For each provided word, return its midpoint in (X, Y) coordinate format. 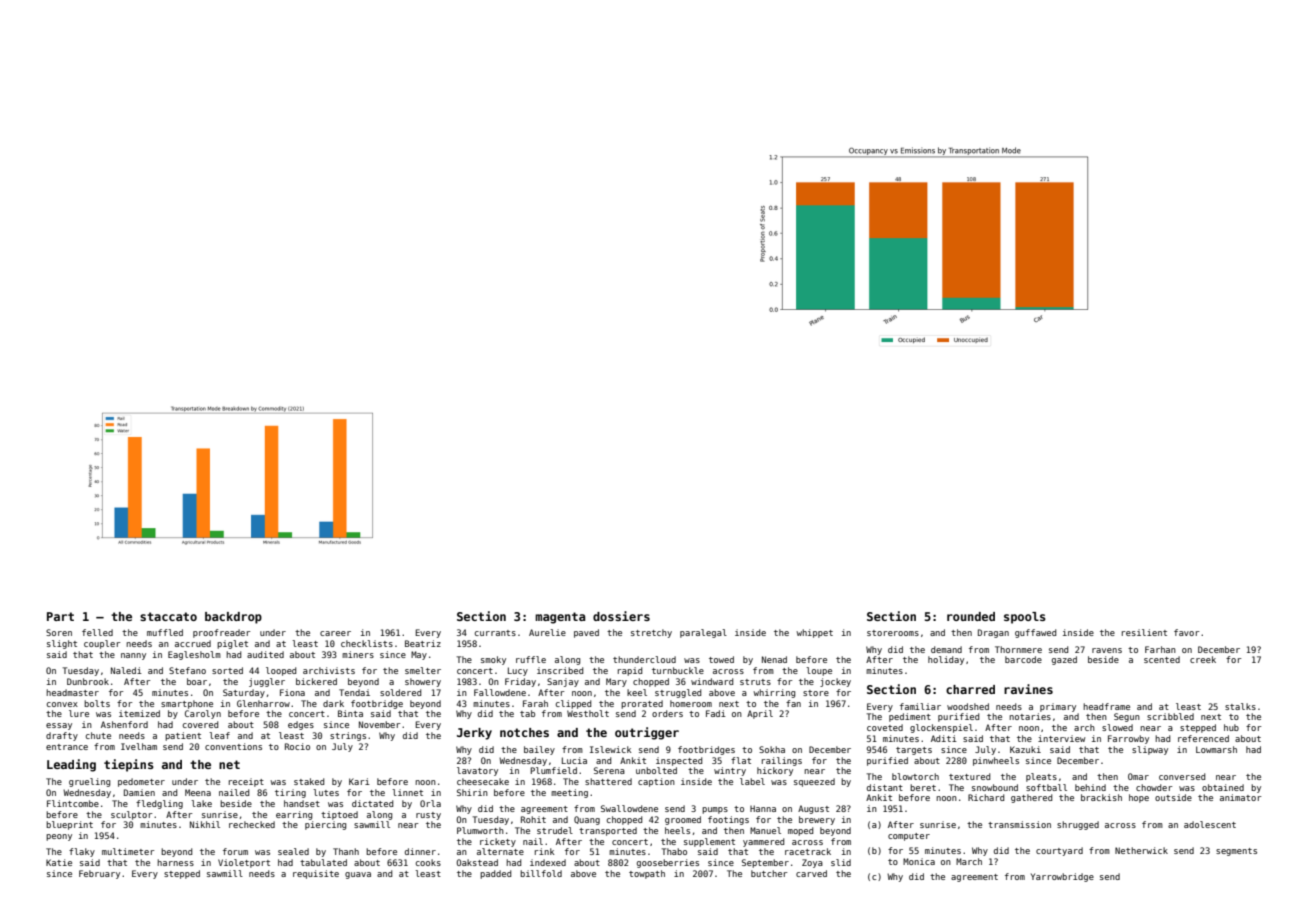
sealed (293, 851)
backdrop (233, 618)
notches (524, 732)
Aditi (944, 738)
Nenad (774, 659)
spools (1025, 618)
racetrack (808, 851)
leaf (219, 735)
